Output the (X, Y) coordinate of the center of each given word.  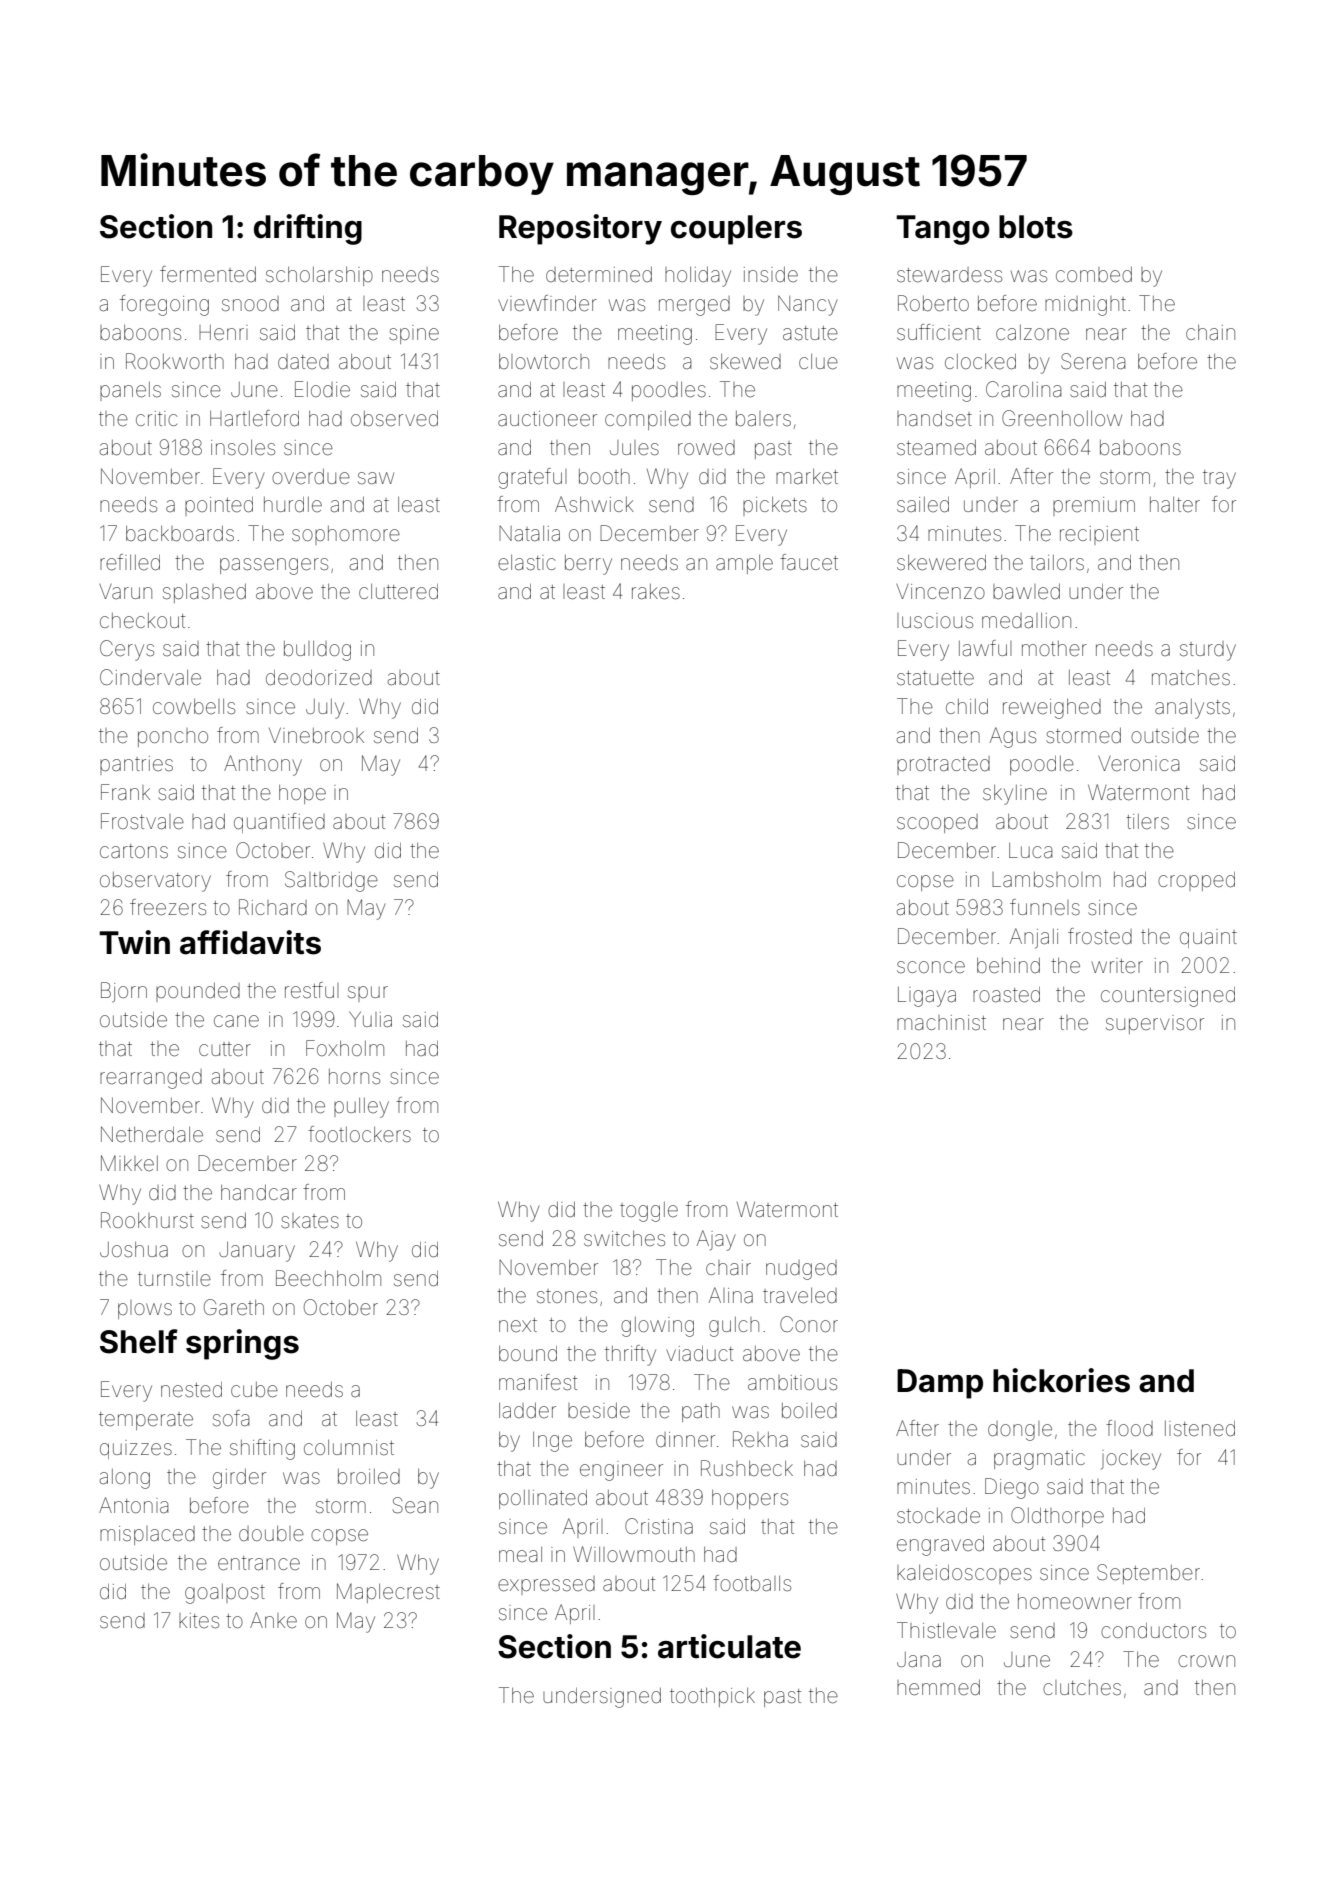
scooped (937, 823)
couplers (736, 230)
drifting (308, 229)
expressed (546, 1585)
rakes (656, 592)
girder (239, 1479)
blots (1036, 227)
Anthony (263, 765)
